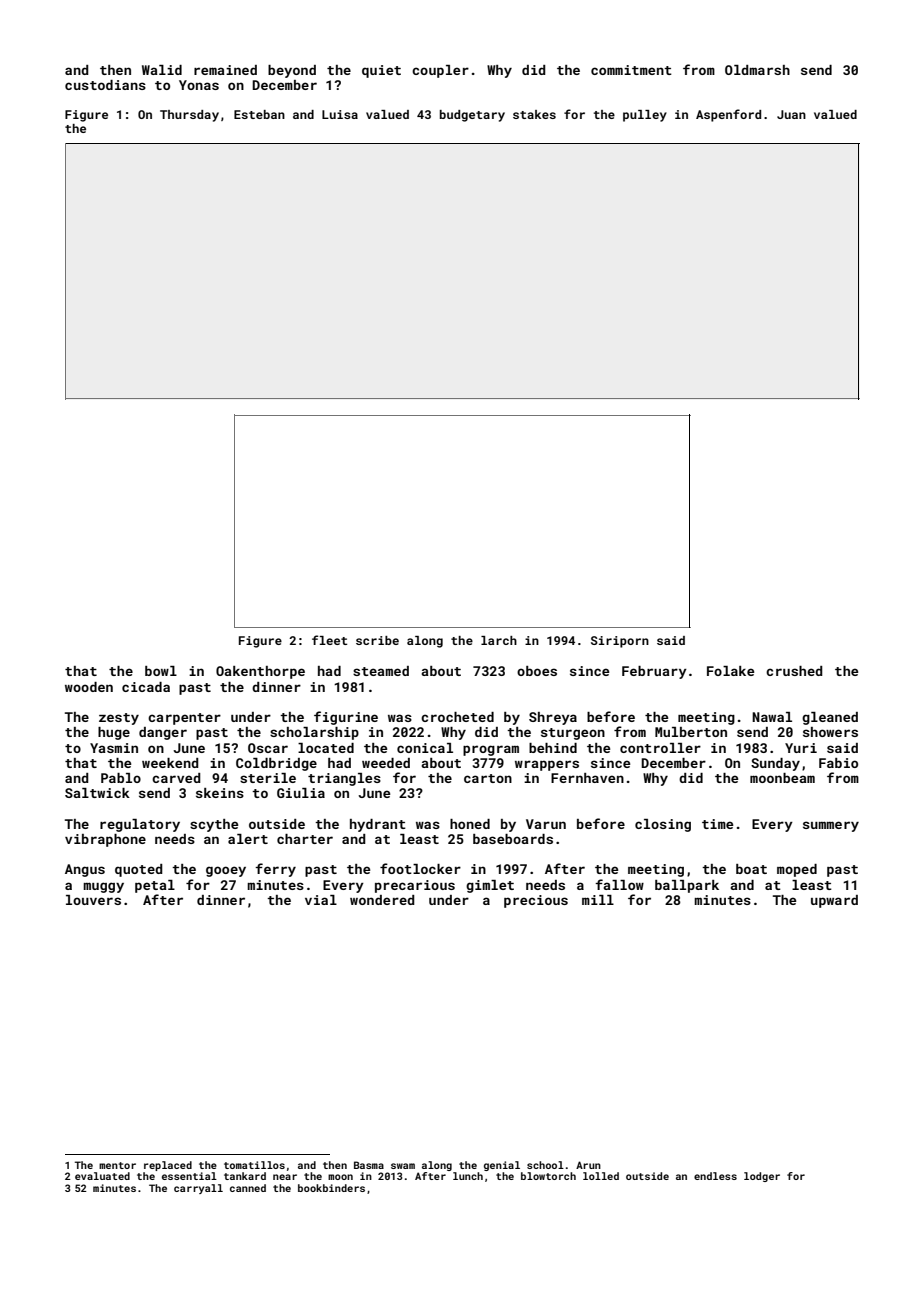 The image size is (924, 1308). What do you see at coordinates (331, 1188) in the image?
I see `bookbinders` at bounding box center [331, 1188].
